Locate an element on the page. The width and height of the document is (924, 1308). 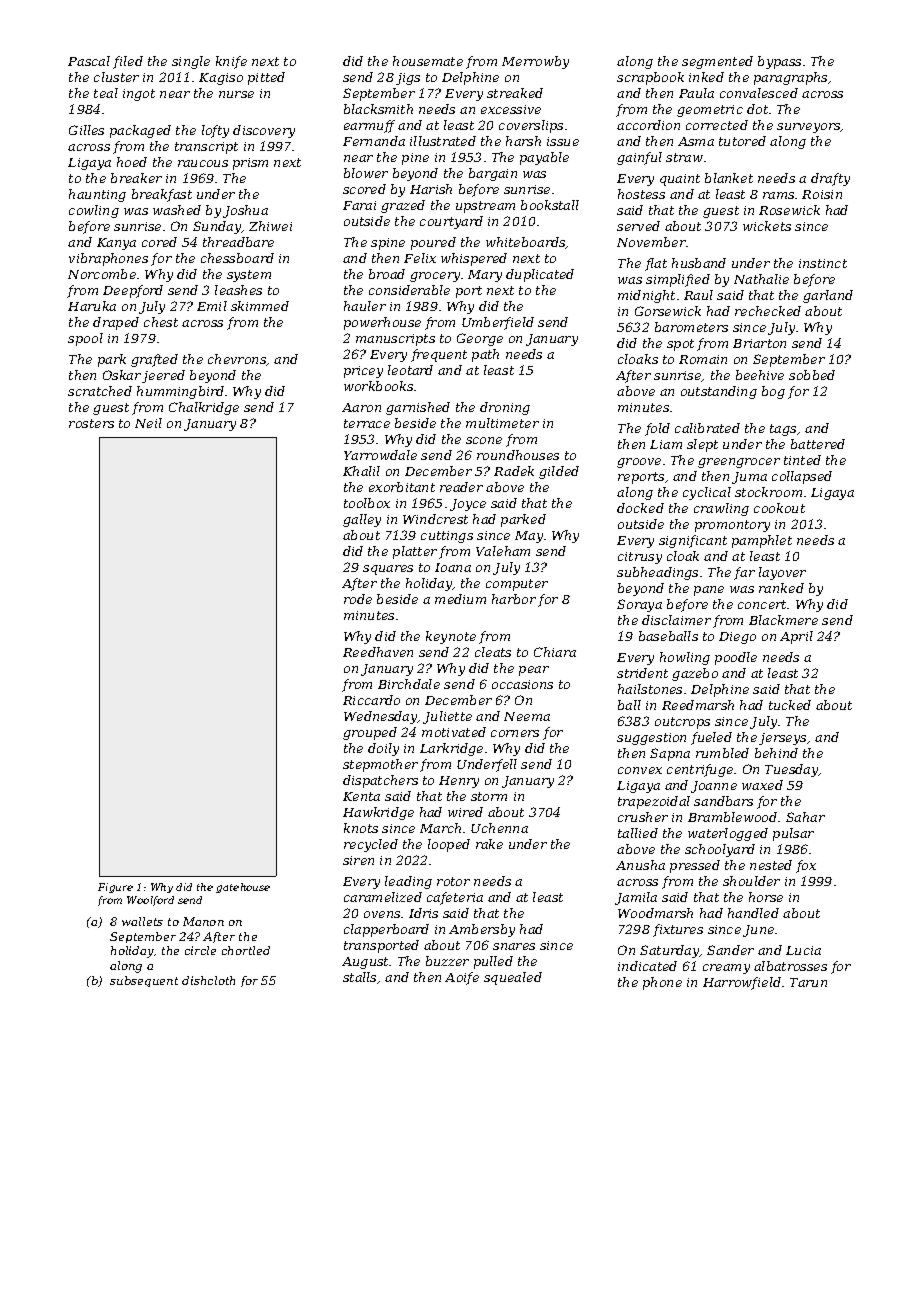
scratched is located at coordinates (100, 391).
